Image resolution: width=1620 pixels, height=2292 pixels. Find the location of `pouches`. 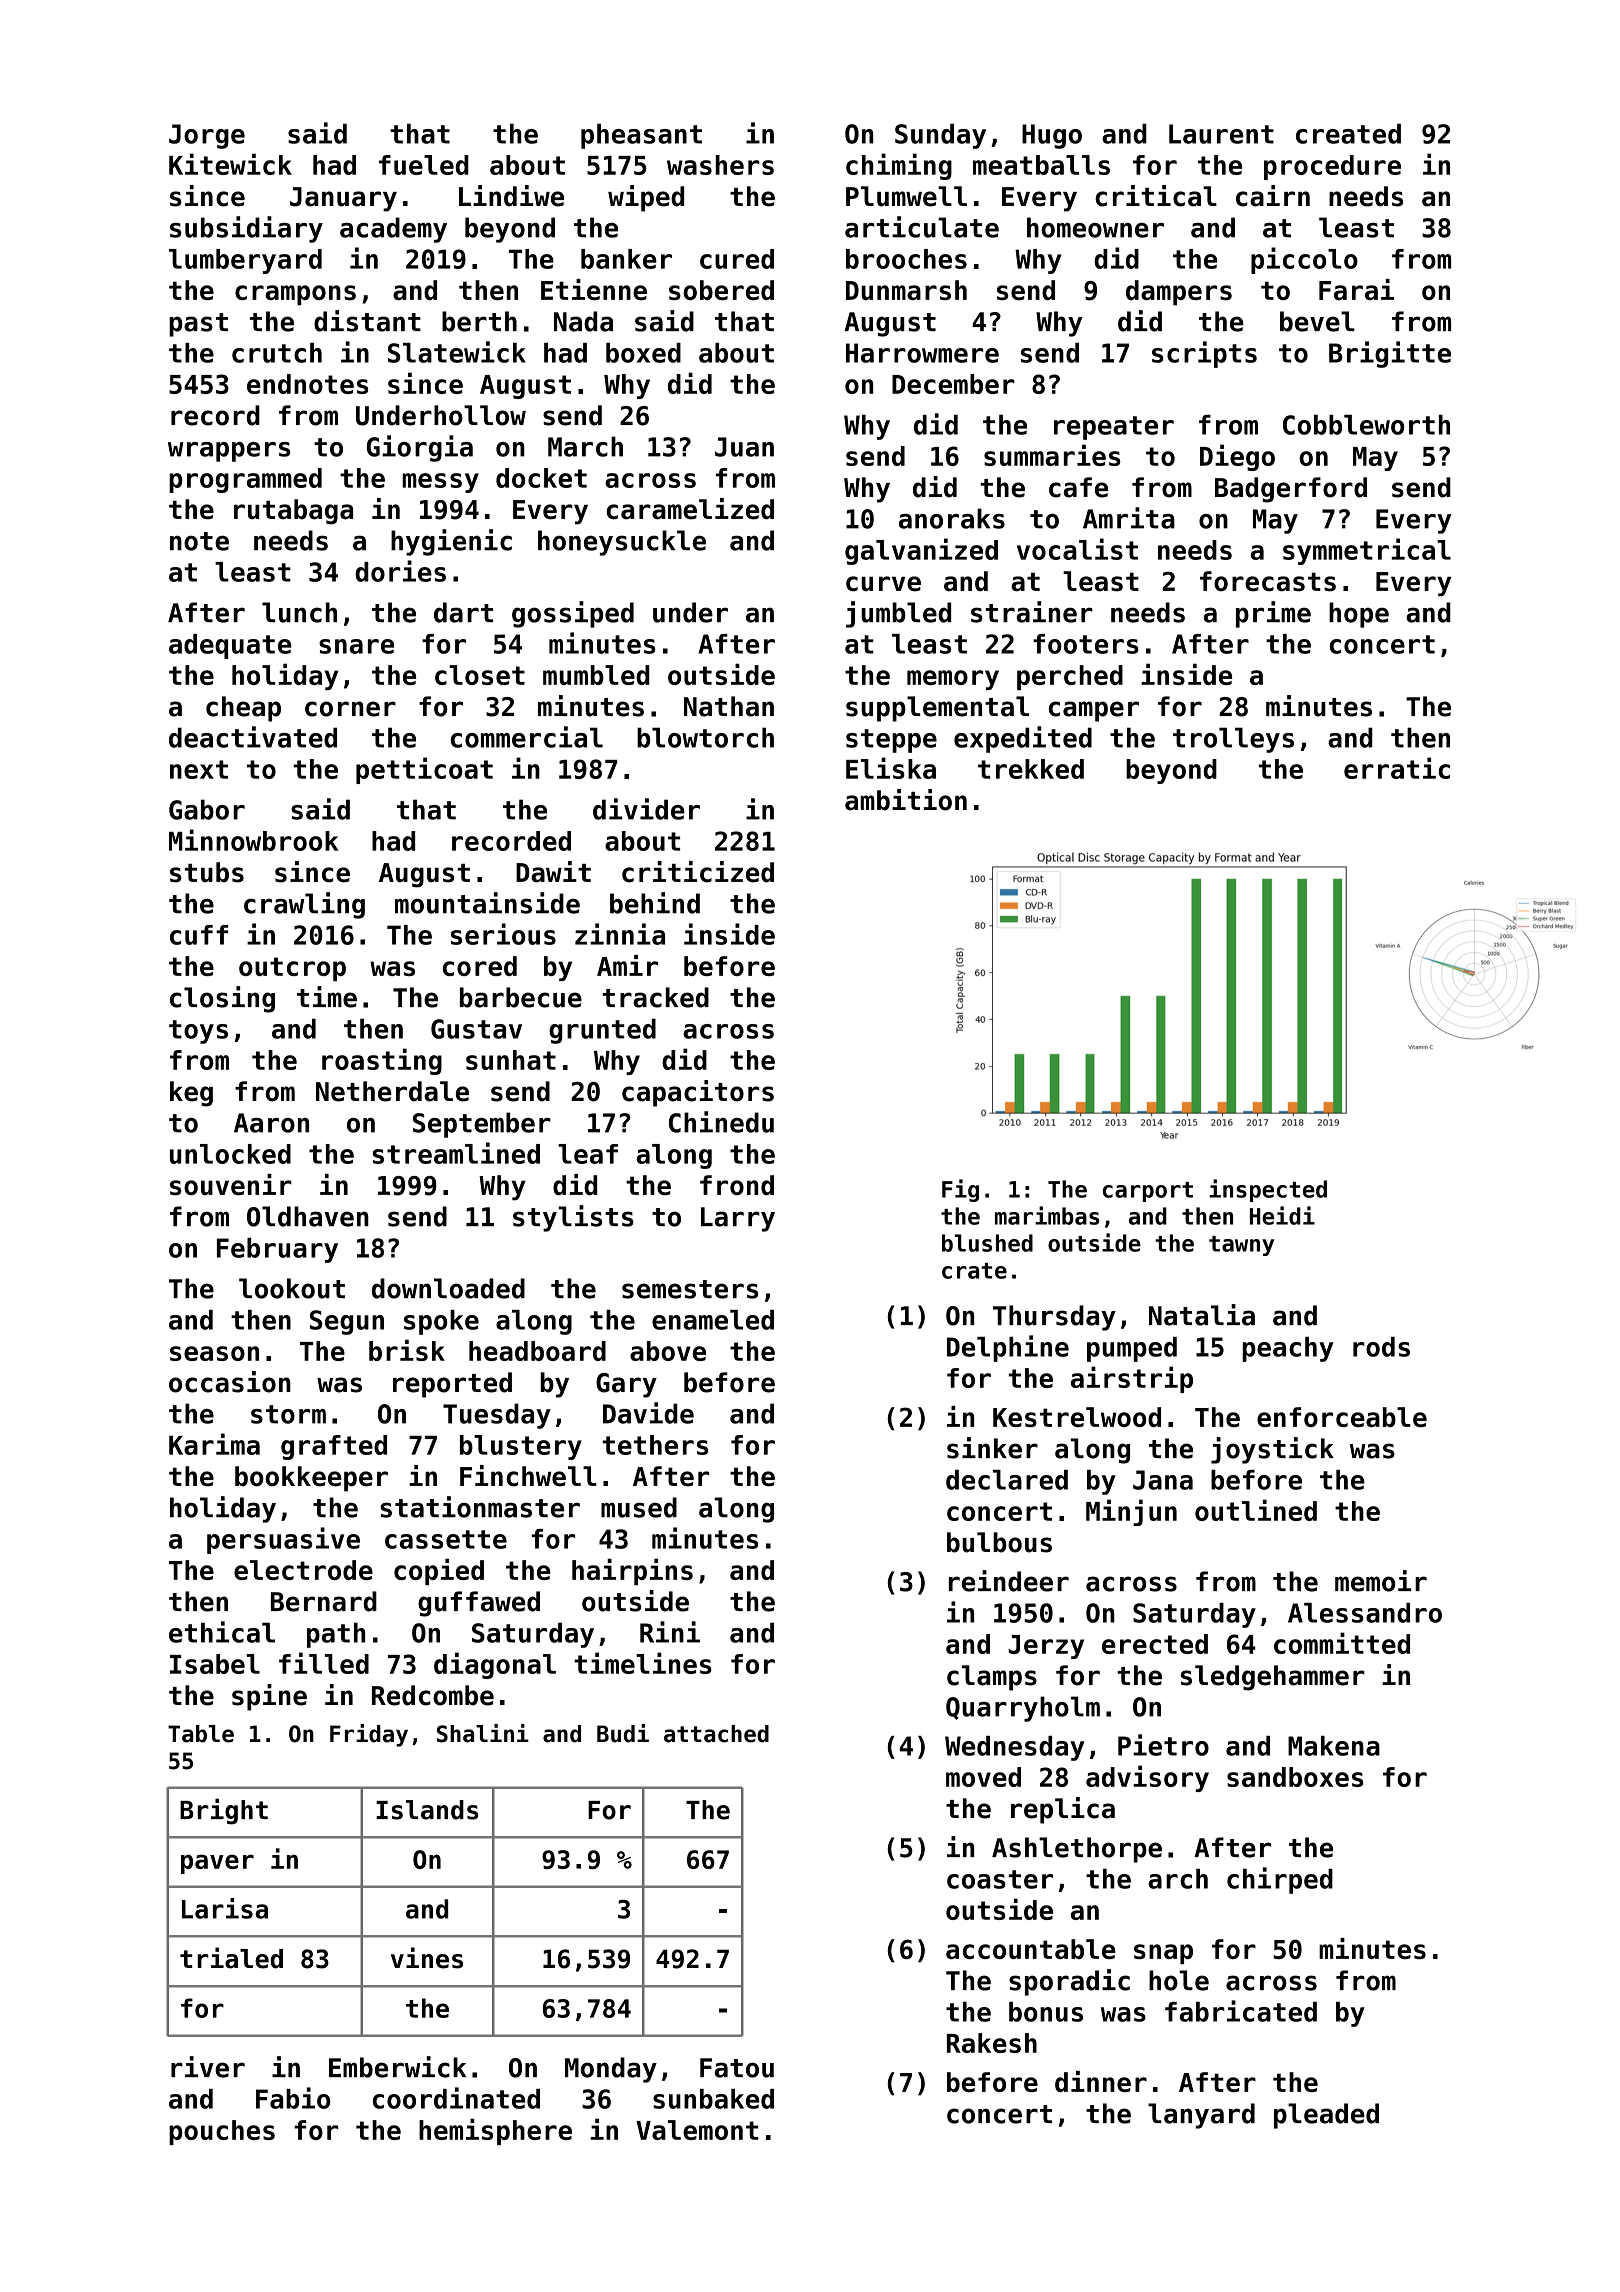

pouches is located at coordinates (222, 2132).
